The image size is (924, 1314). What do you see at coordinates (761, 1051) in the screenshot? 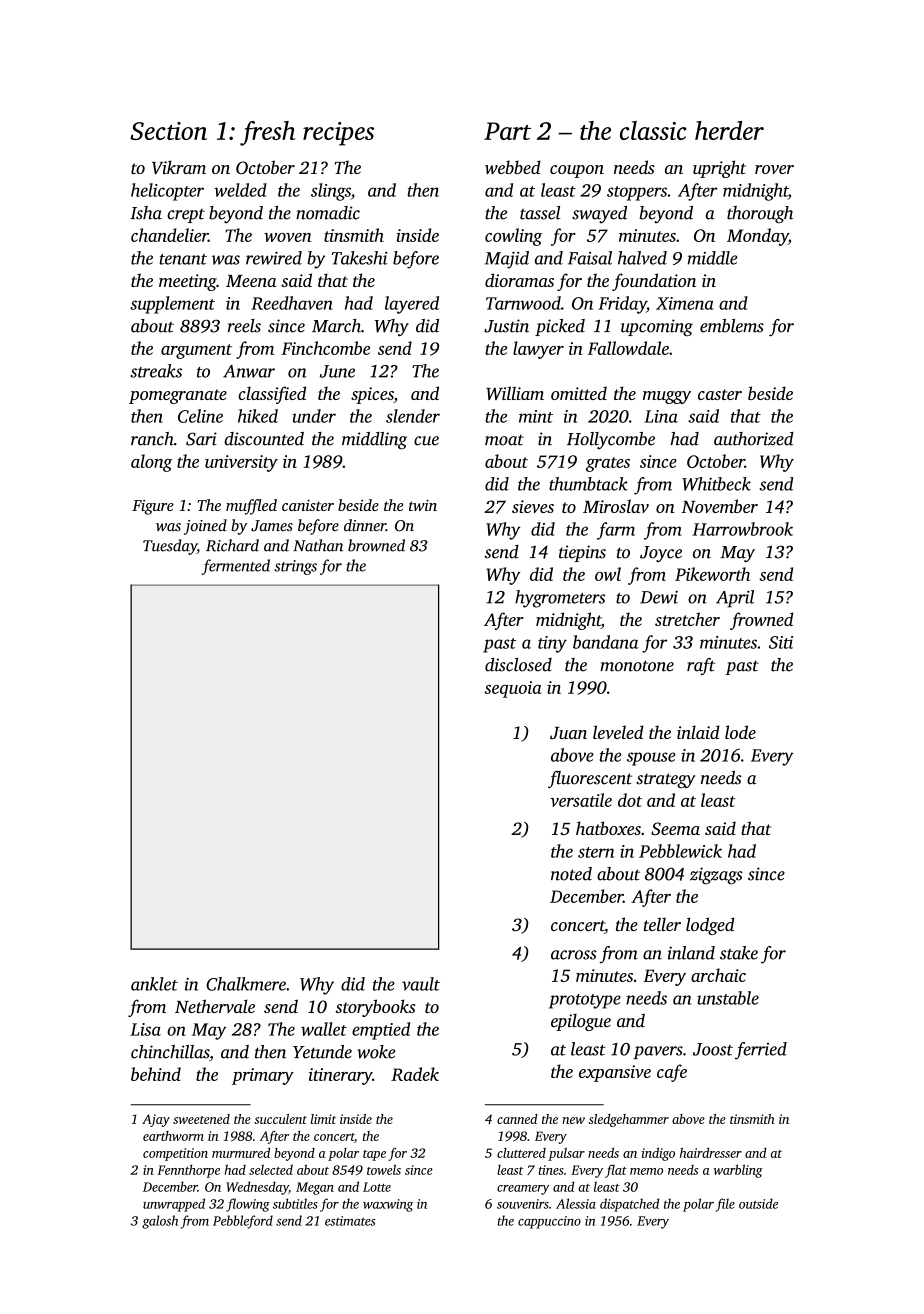
I see `ferried` at bounding box center [761, 1051].
